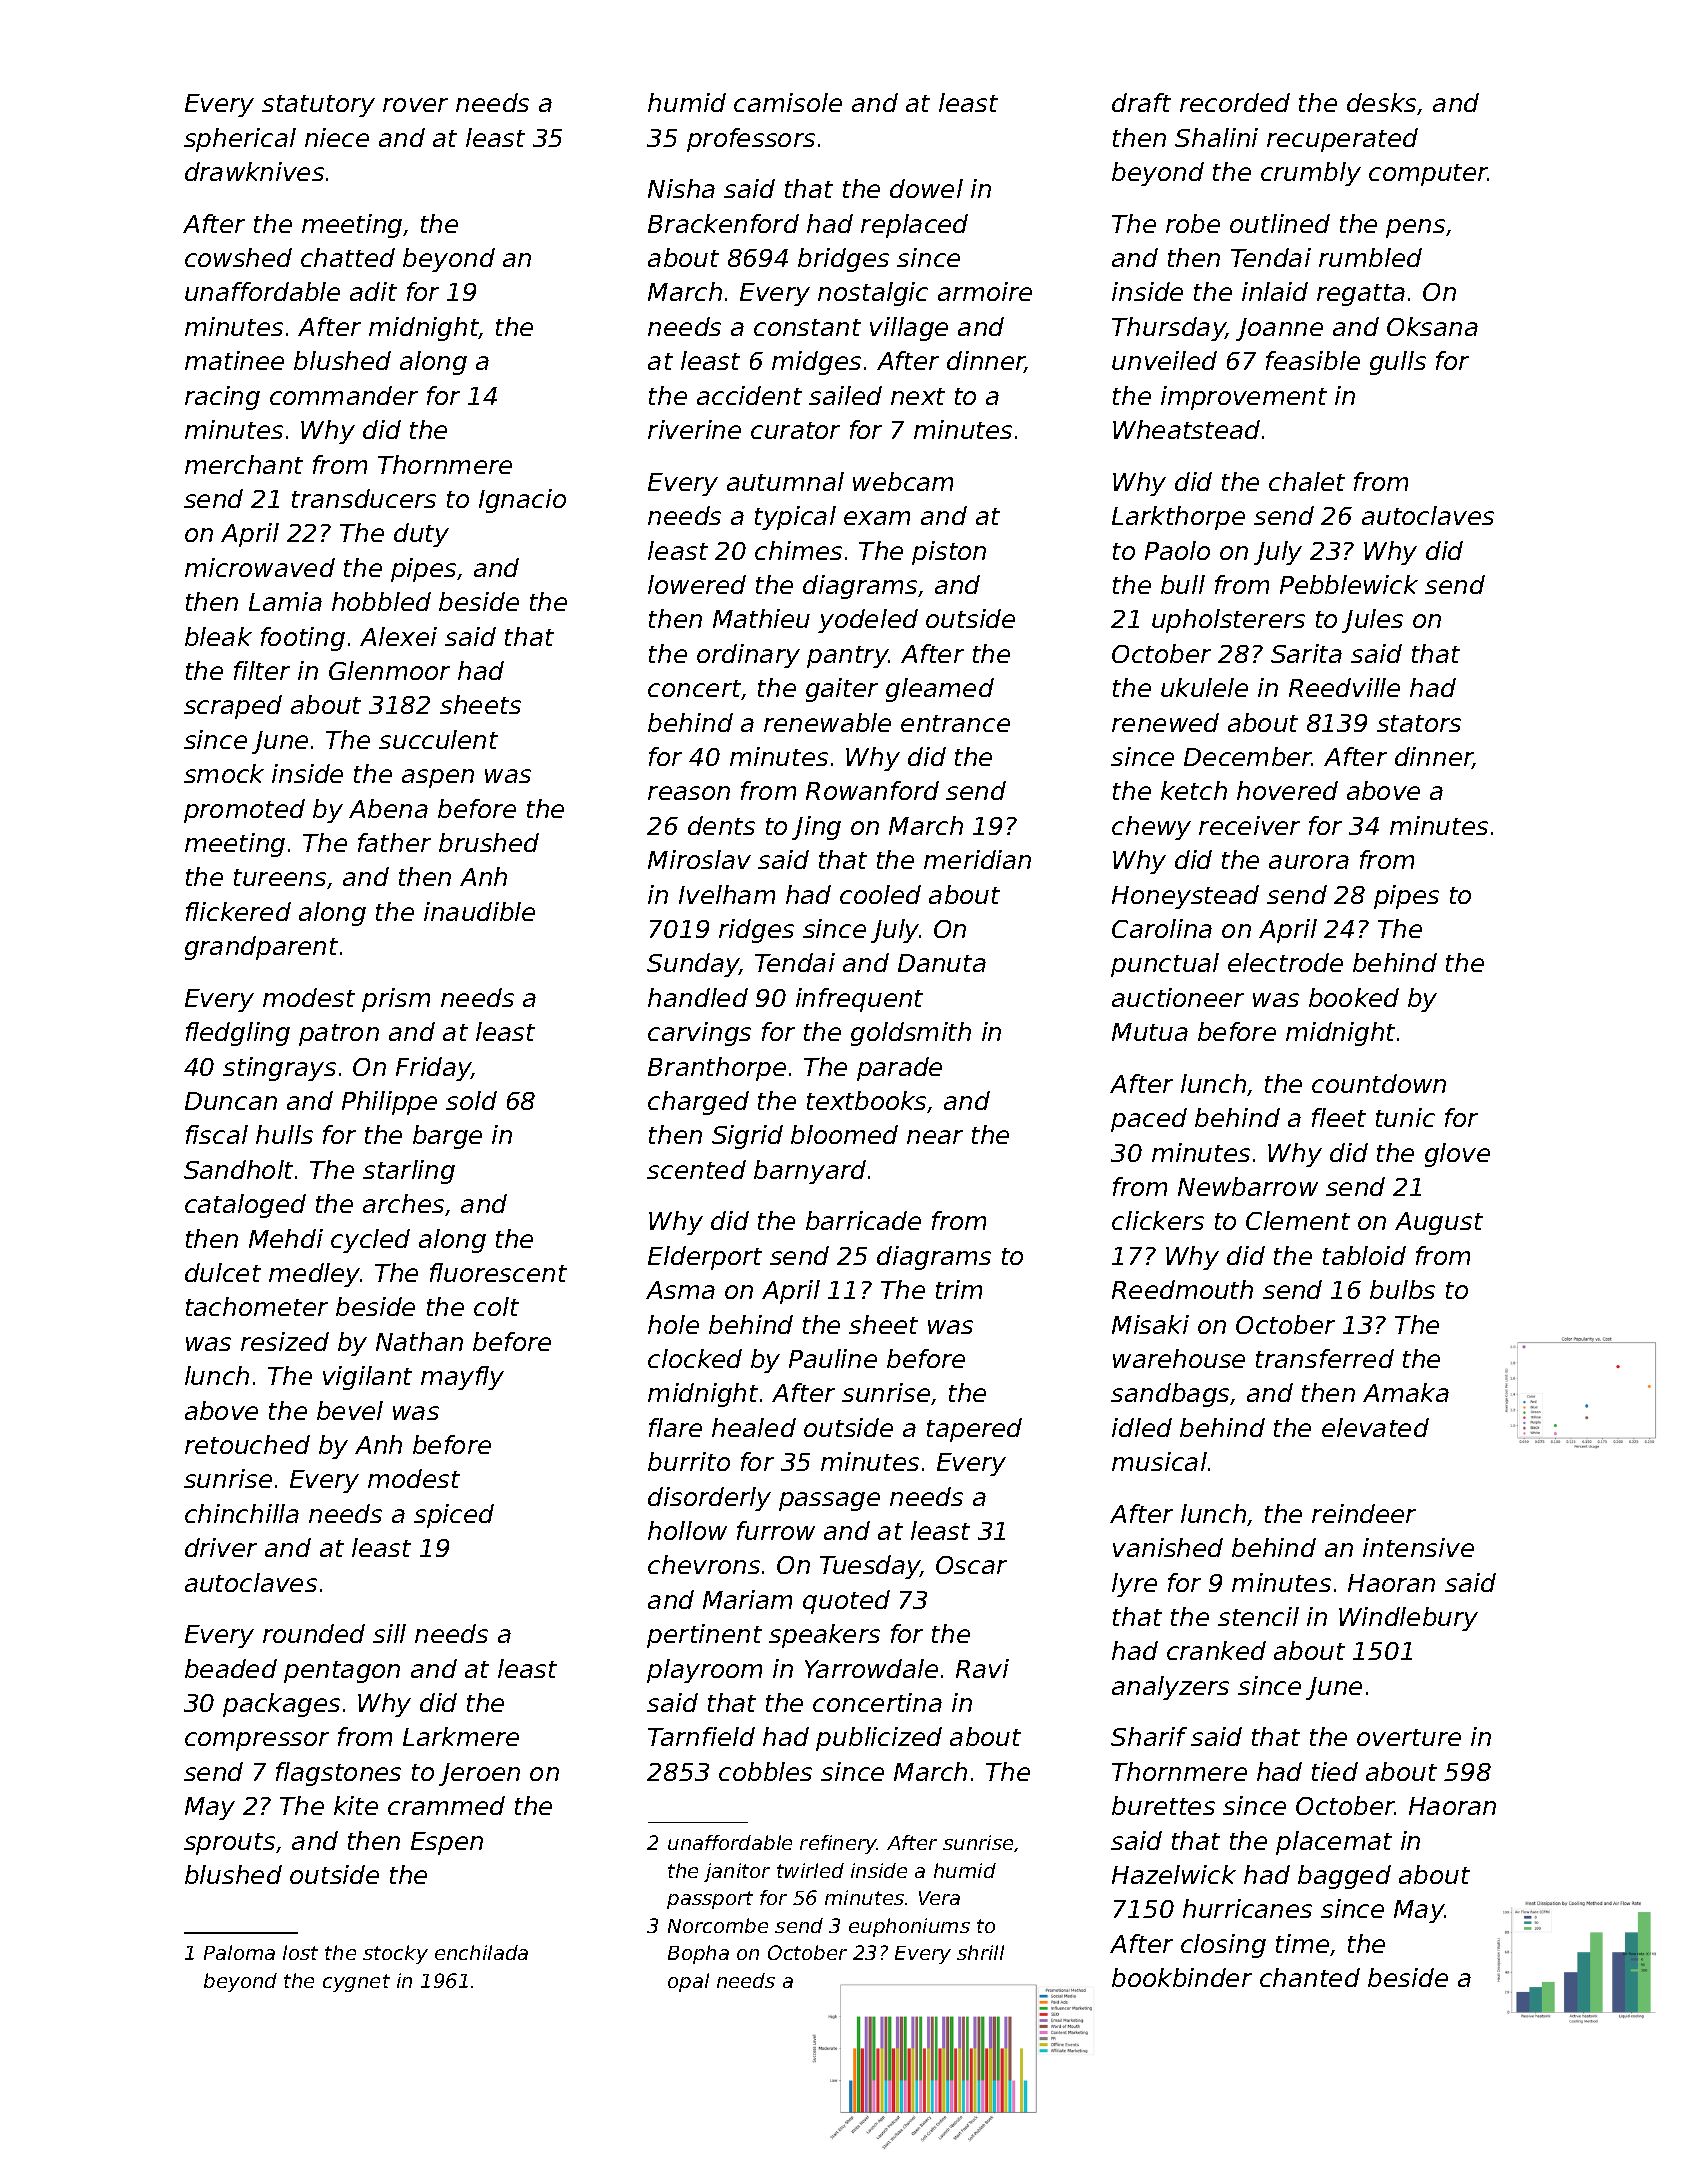 This page has height=2178, width=1683. Describe the element at coordinates (318, 106) in the page. I see `statutory` at that location.
